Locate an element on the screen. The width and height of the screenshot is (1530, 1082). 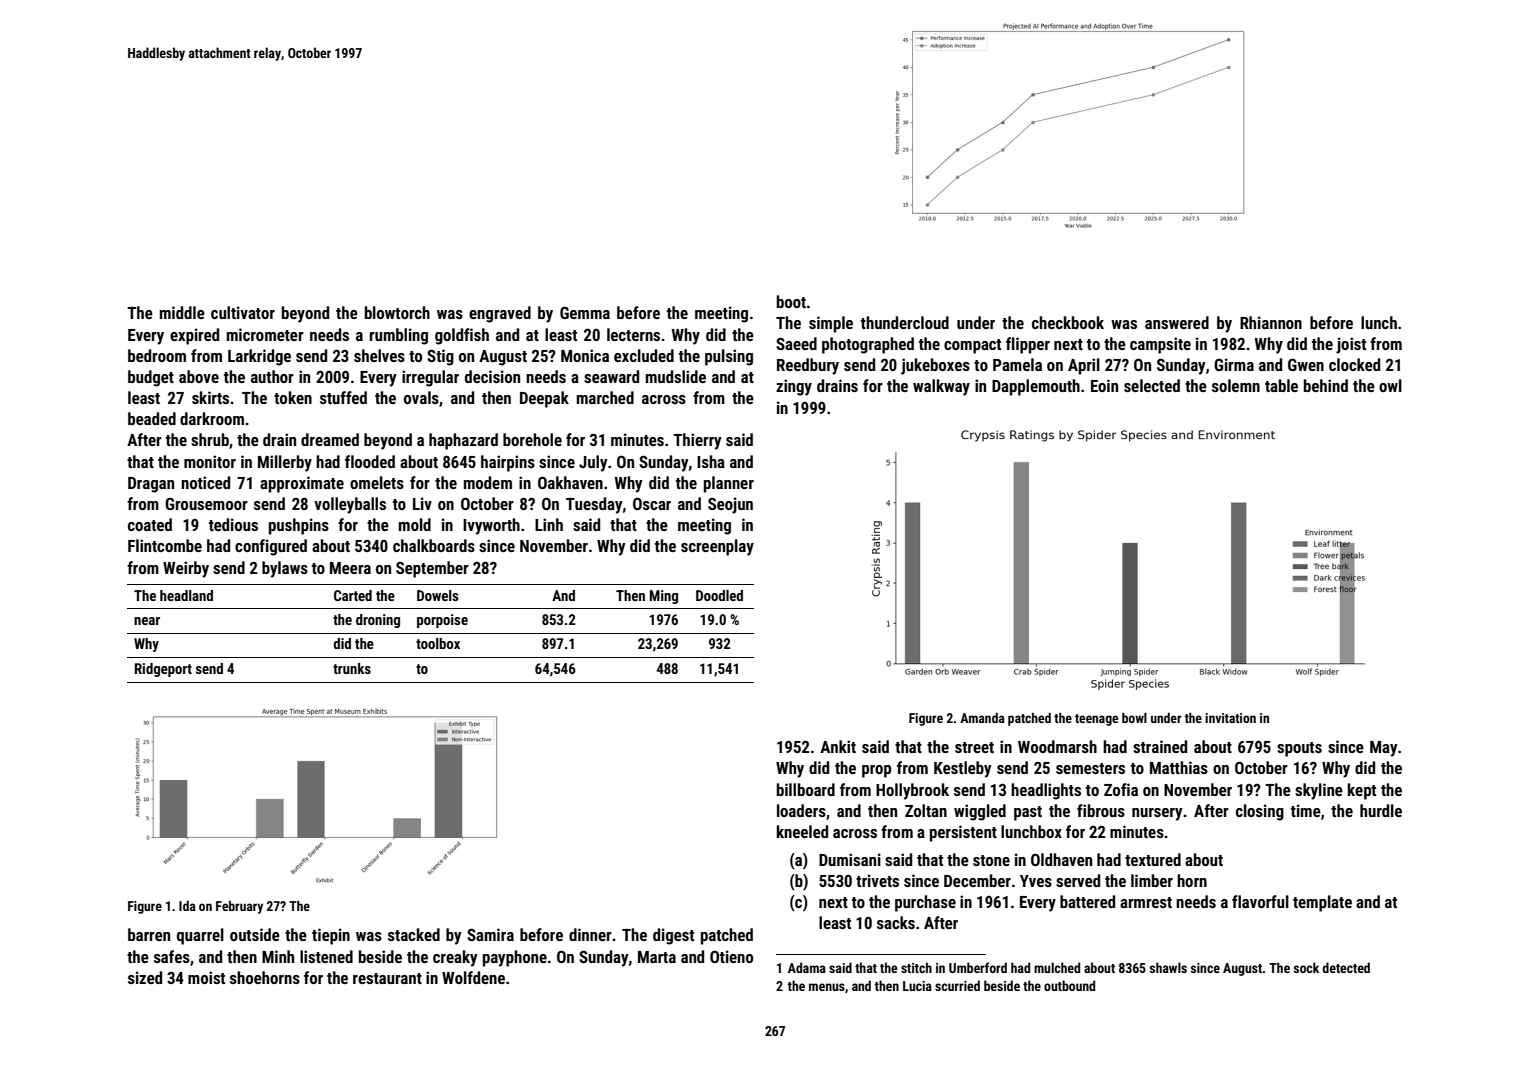
menus is located at coordinates (827, 987).
